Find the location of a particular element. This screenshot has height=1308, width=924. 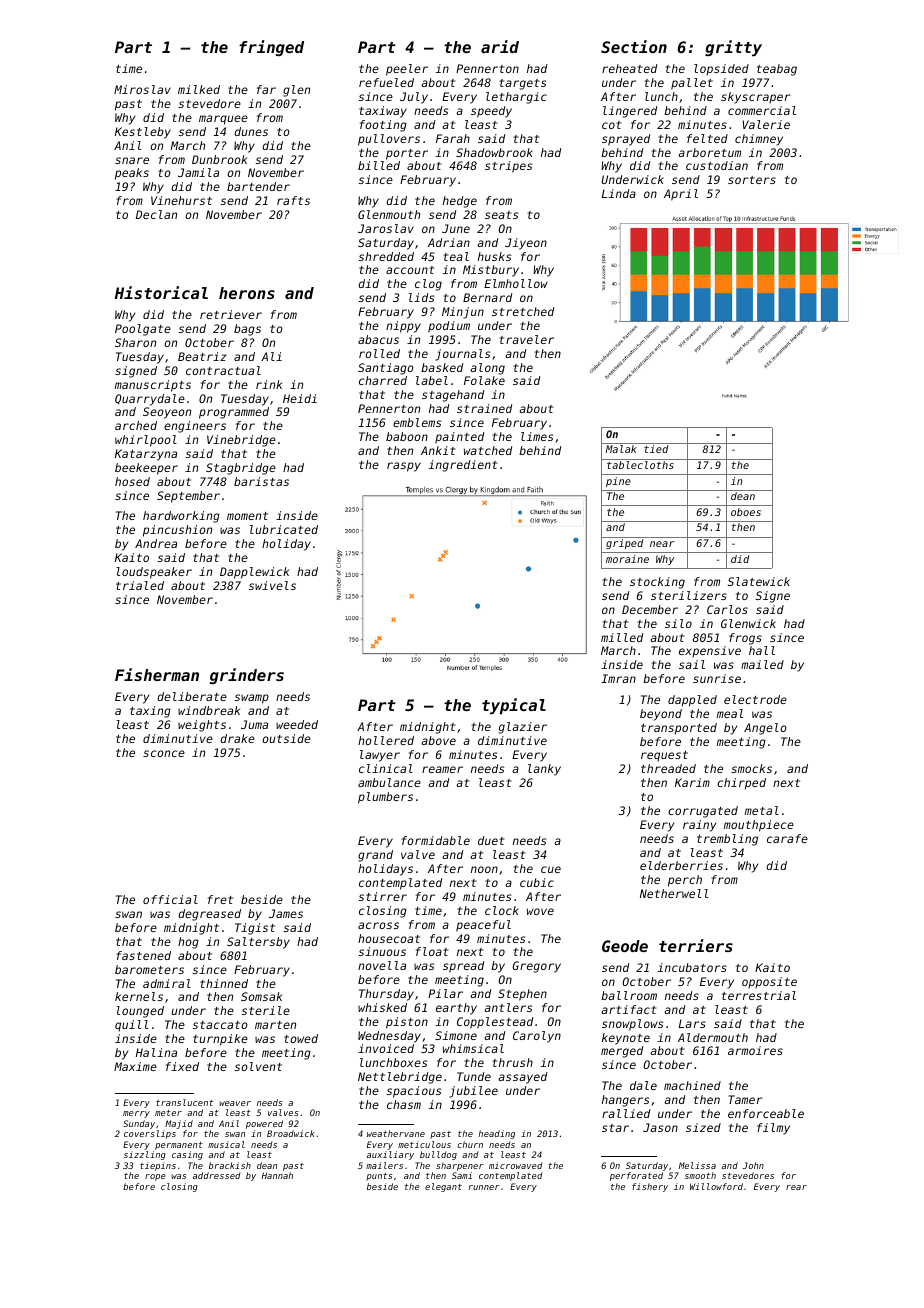

stretched is located at coordinates (523, 311).
